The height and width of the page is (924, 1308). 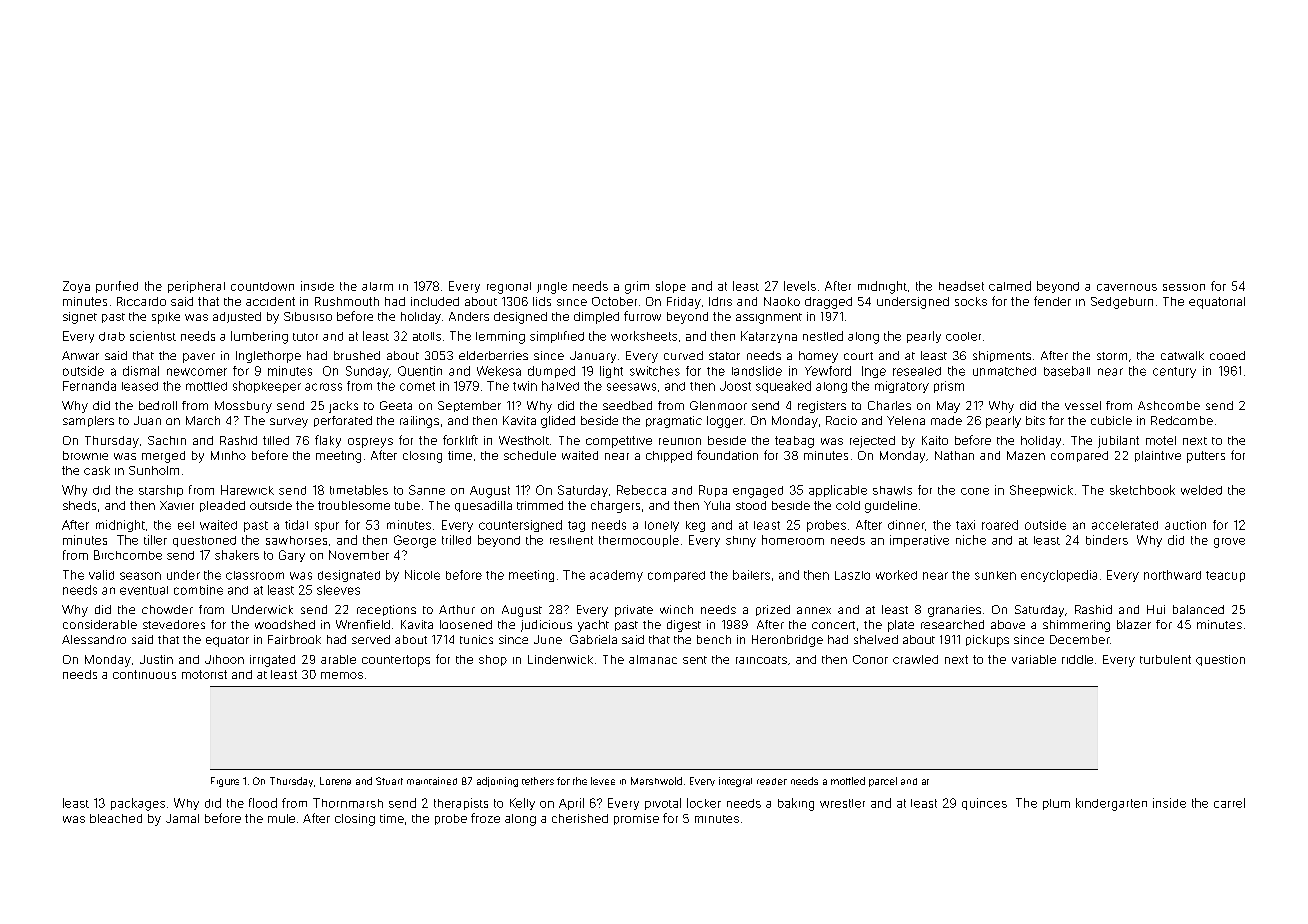 What do you see at coordinates (1059, 576) in the page?
I see `encyclopedia` at bounding box center [1059, 576].
